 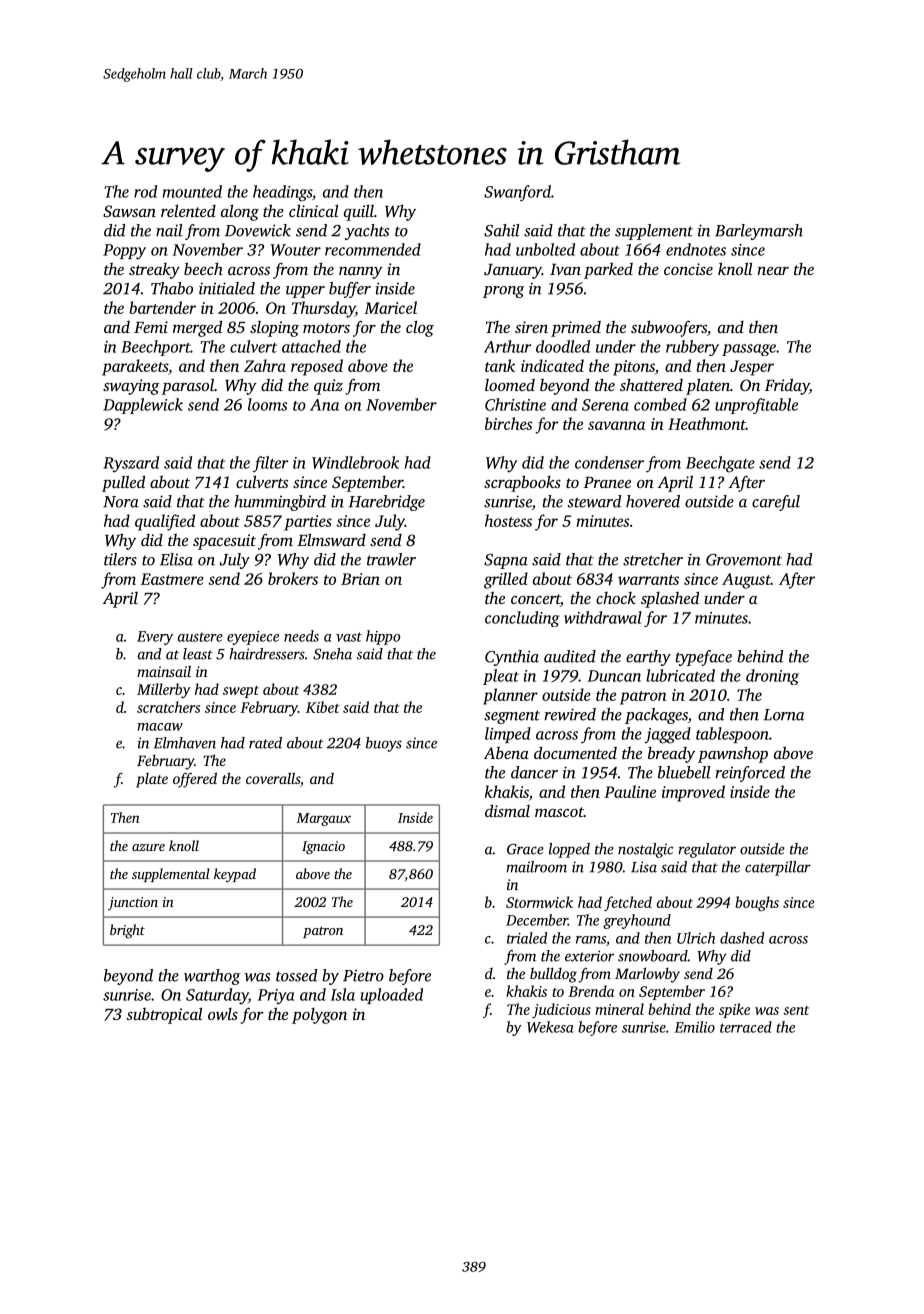 I want to click on trawler, so click(x=391, y=559).
